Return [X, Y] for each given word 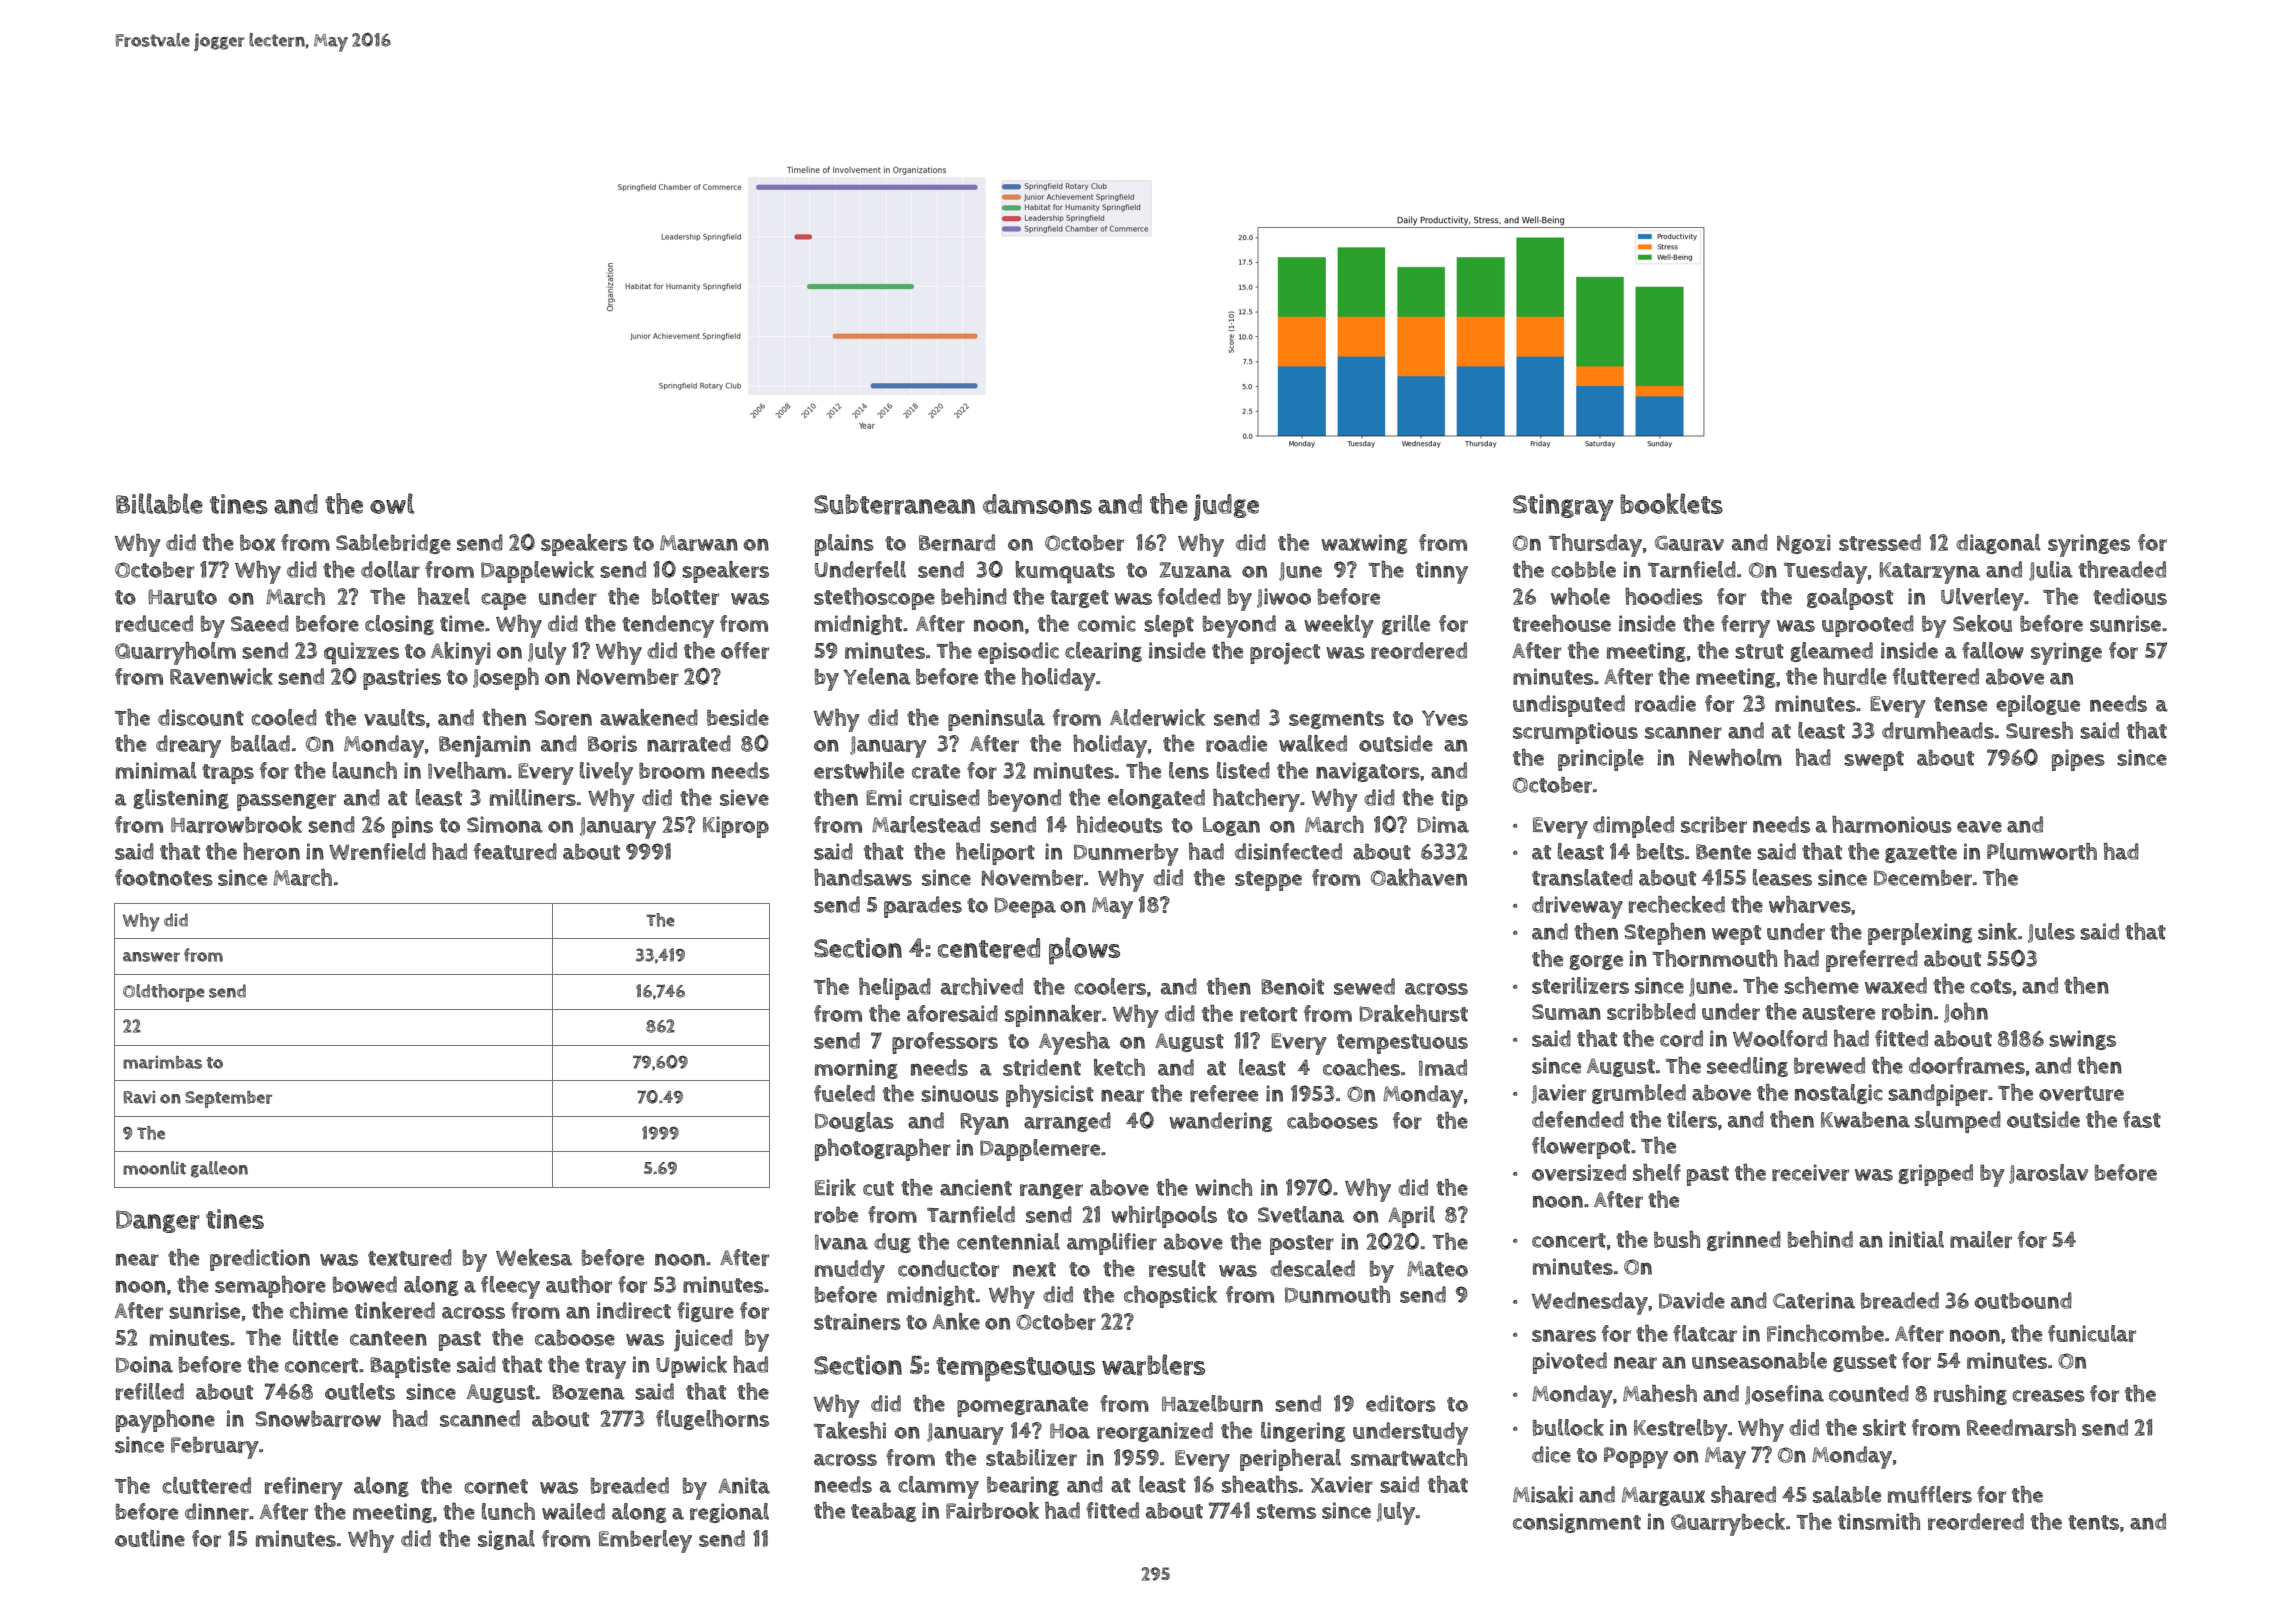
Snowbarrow [318, 1419]
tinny [1442, 572]
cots [1991, 986]
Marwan [699, 543]
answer [151, 957]
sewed [1364, 986]
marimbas [162, 1062]
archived [982, 986]
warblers [1153, 1365]
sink [1997, 931]
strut [1759, 651]
